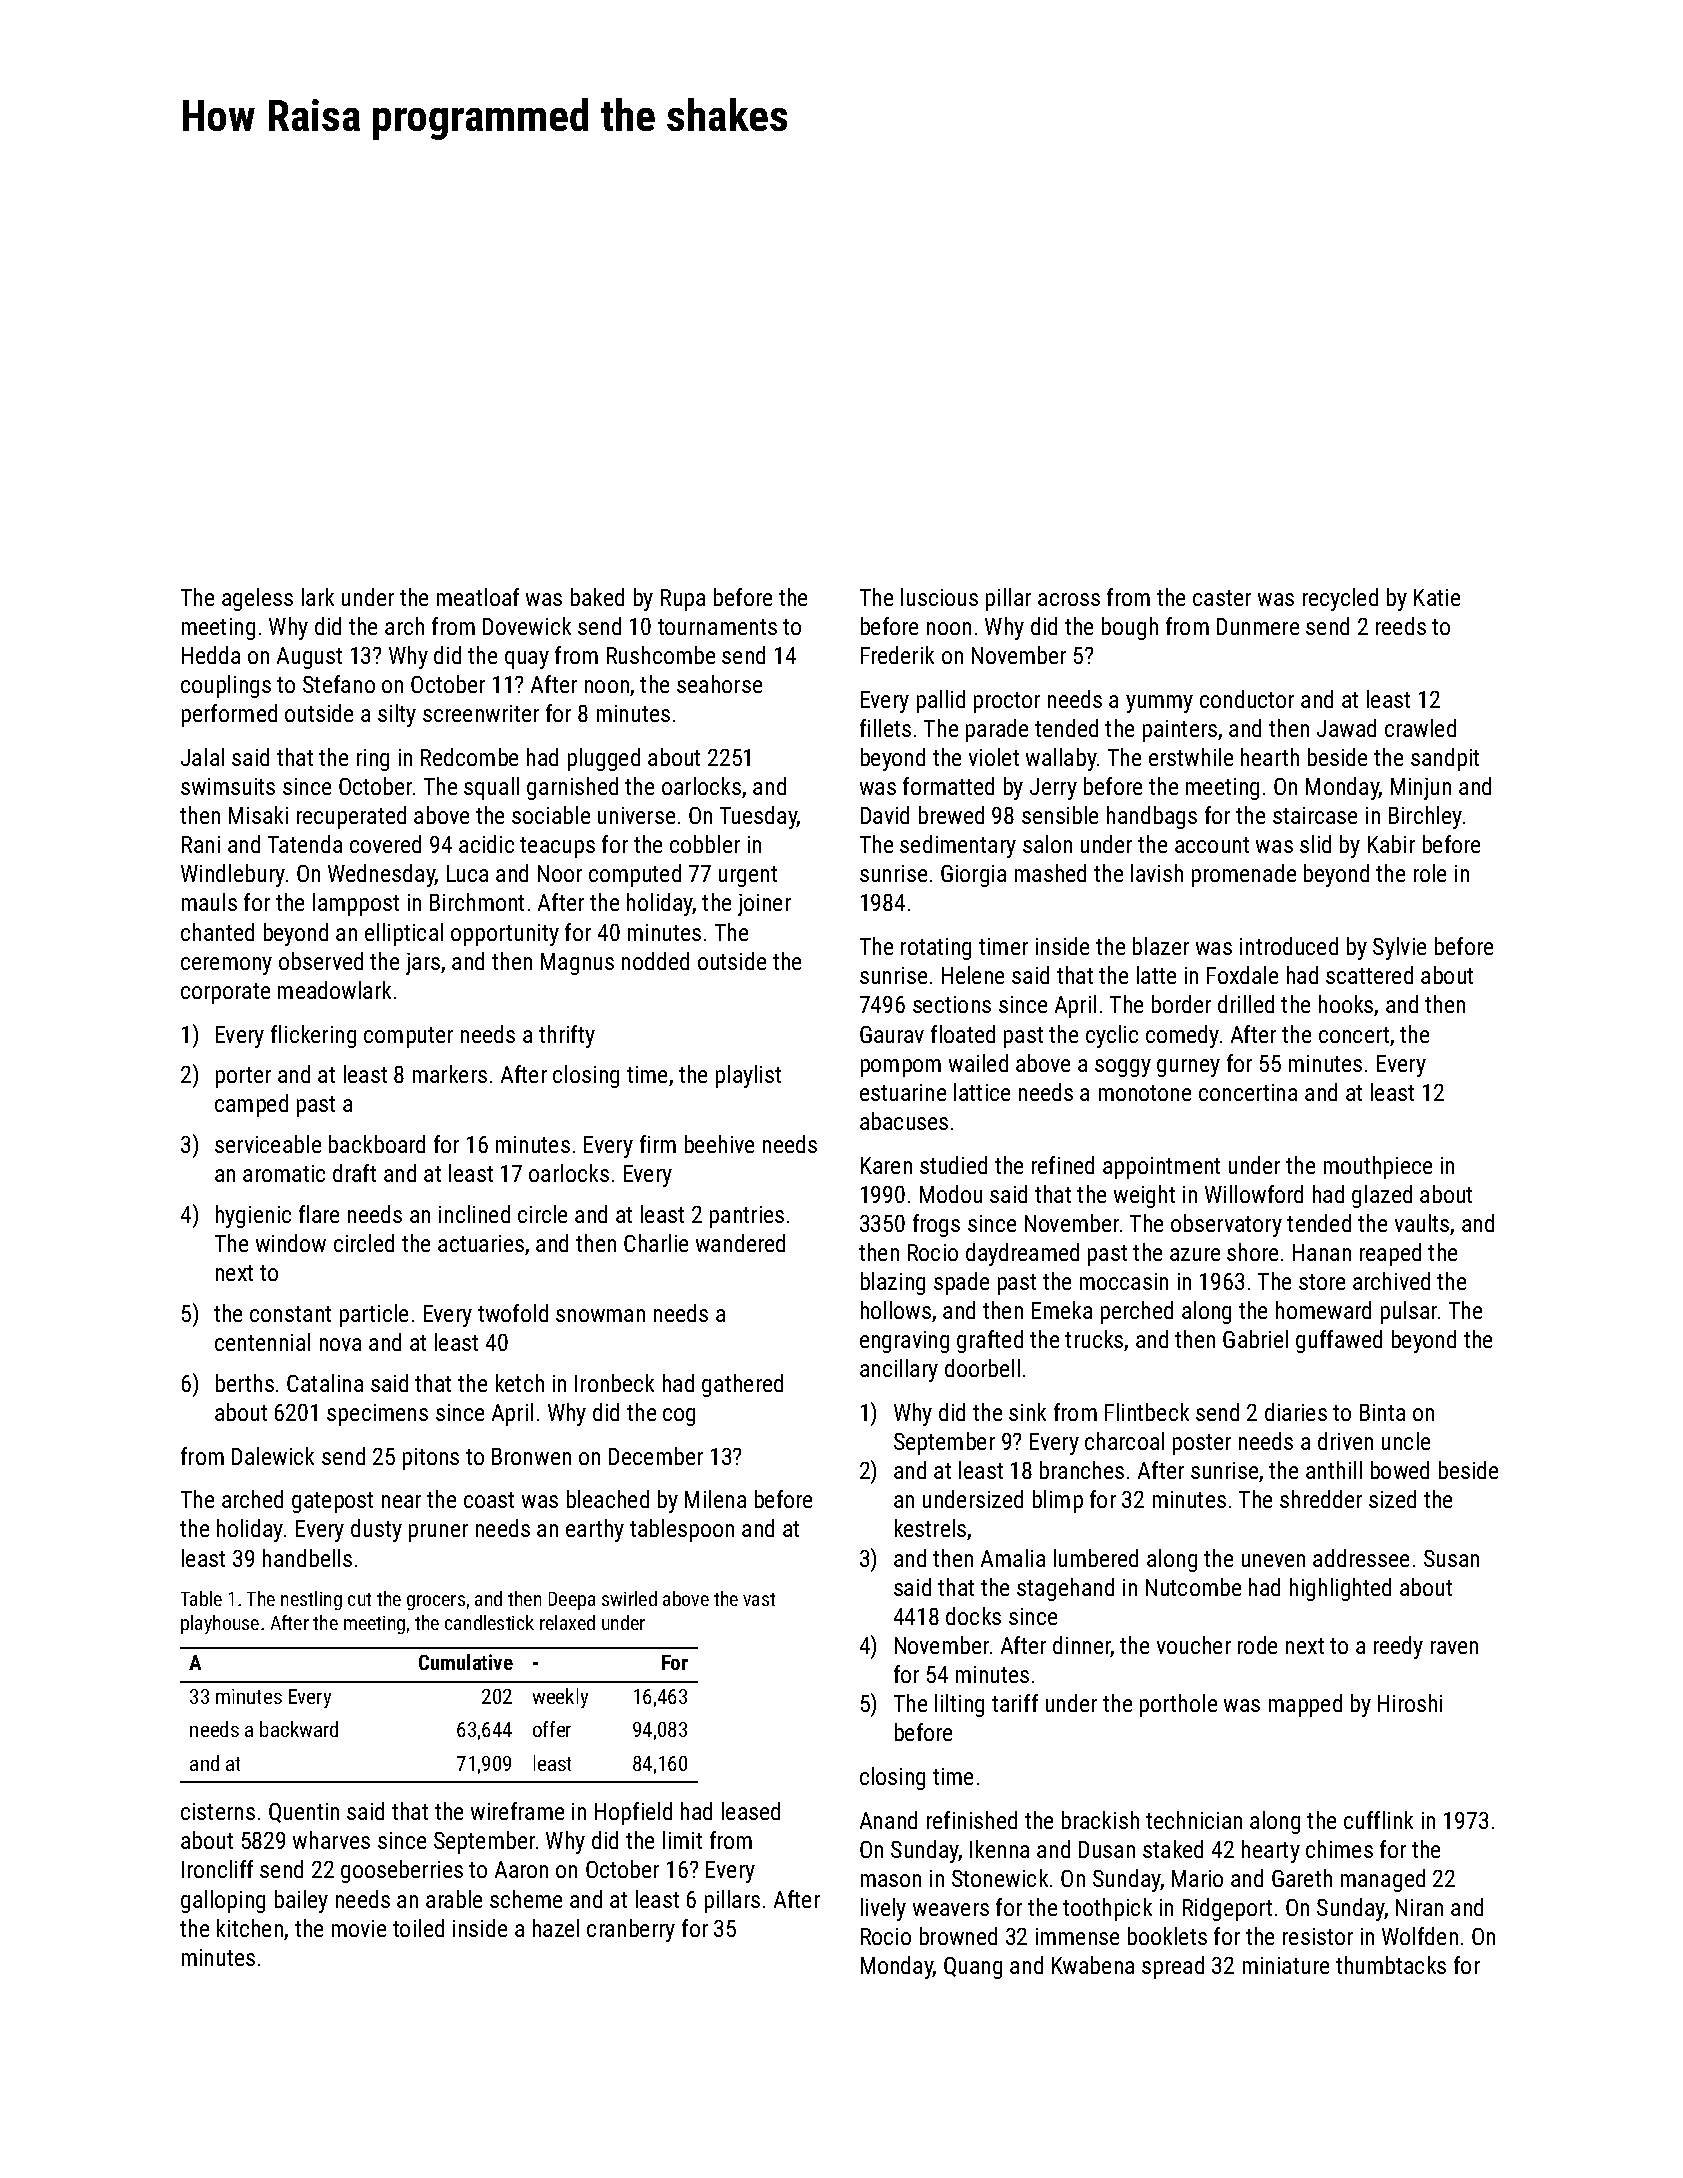  Describe the element at coordinates (961, 1283) in the screenshot. I see `spade` at that location.
